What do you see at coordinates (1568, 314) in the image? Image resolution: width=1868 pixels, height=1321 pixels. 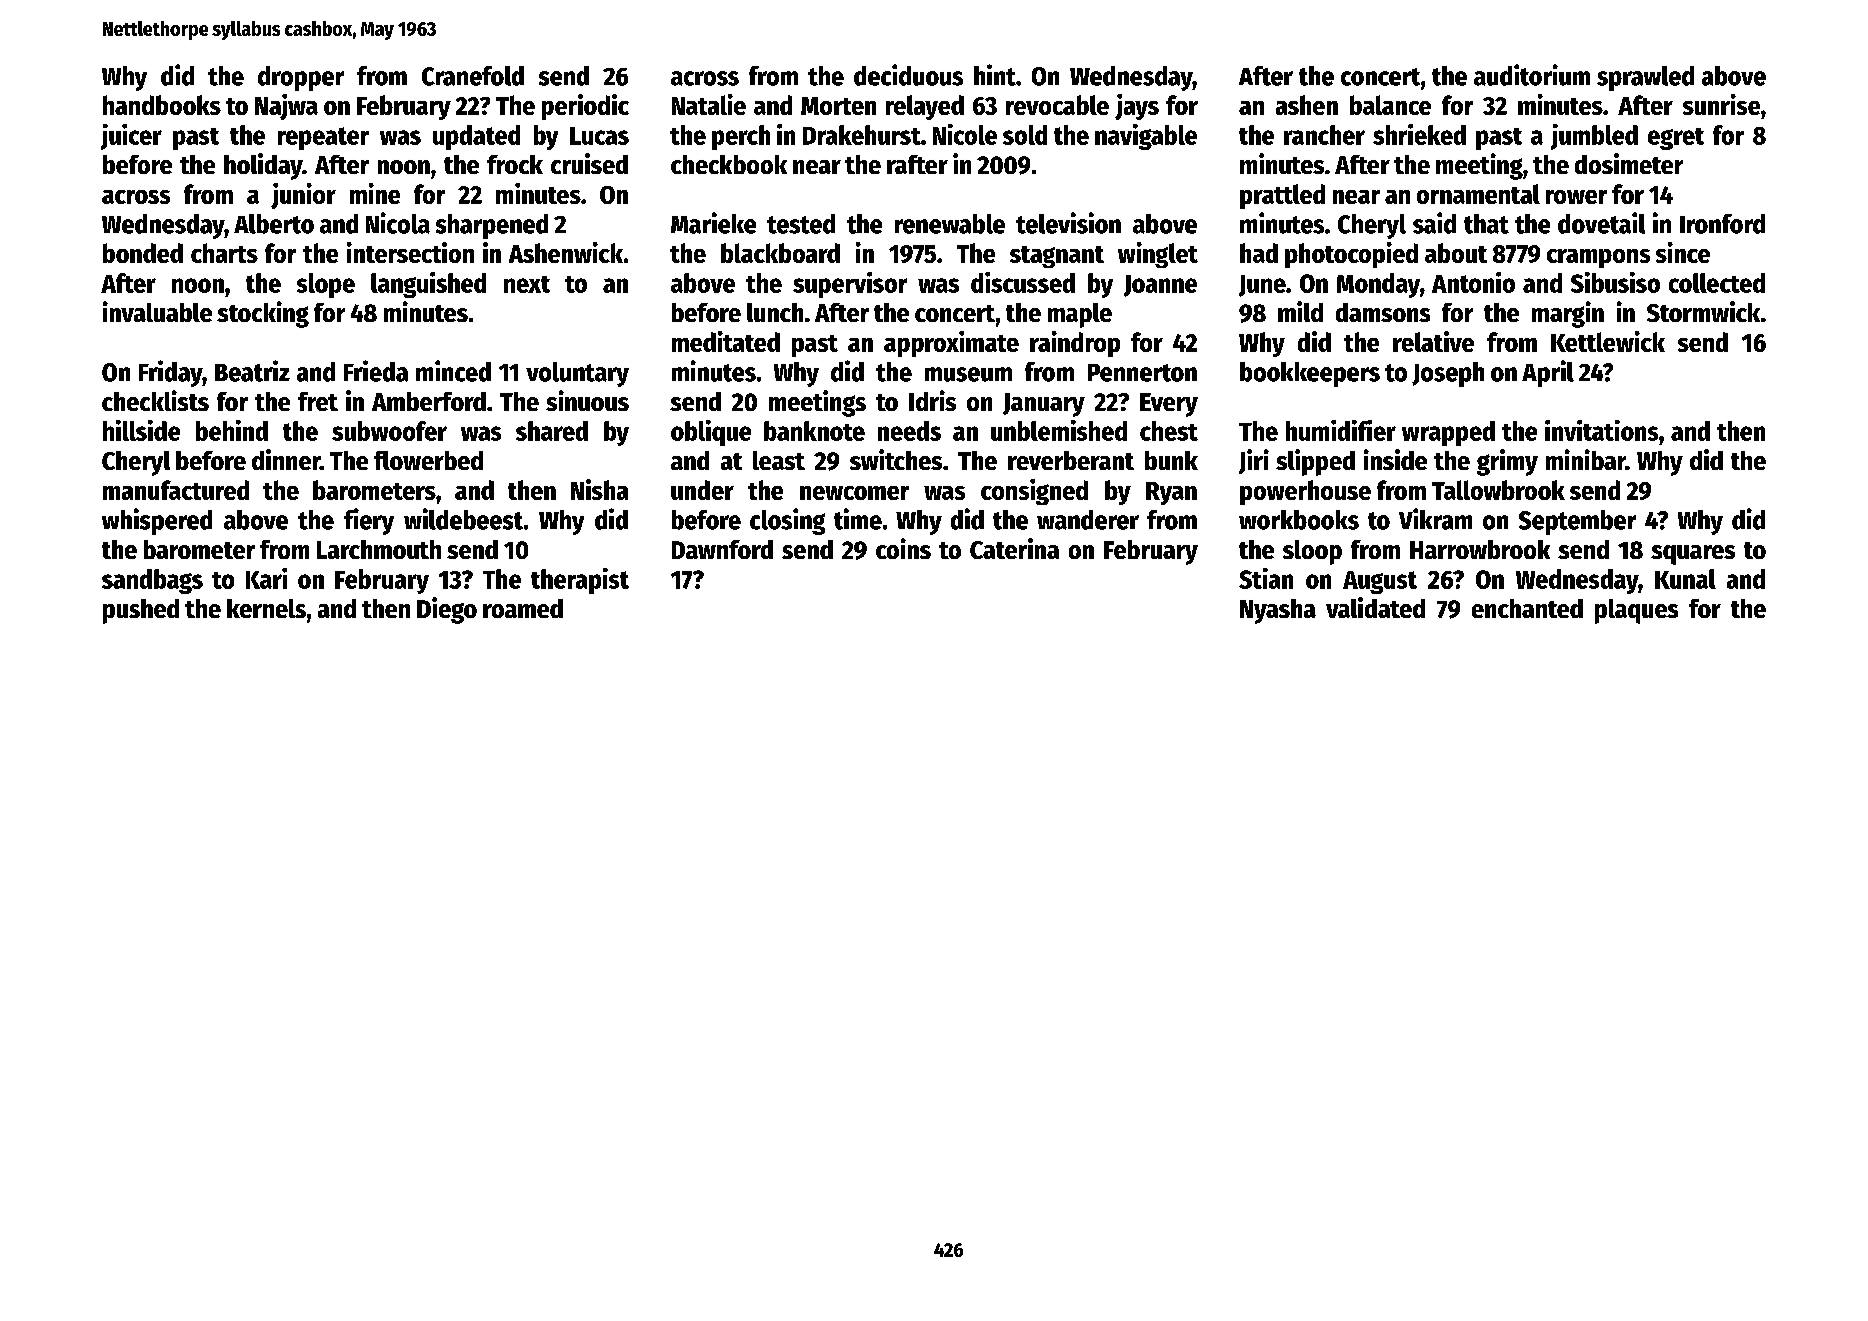 I see `margin` at bounding box center [1568, 314].
